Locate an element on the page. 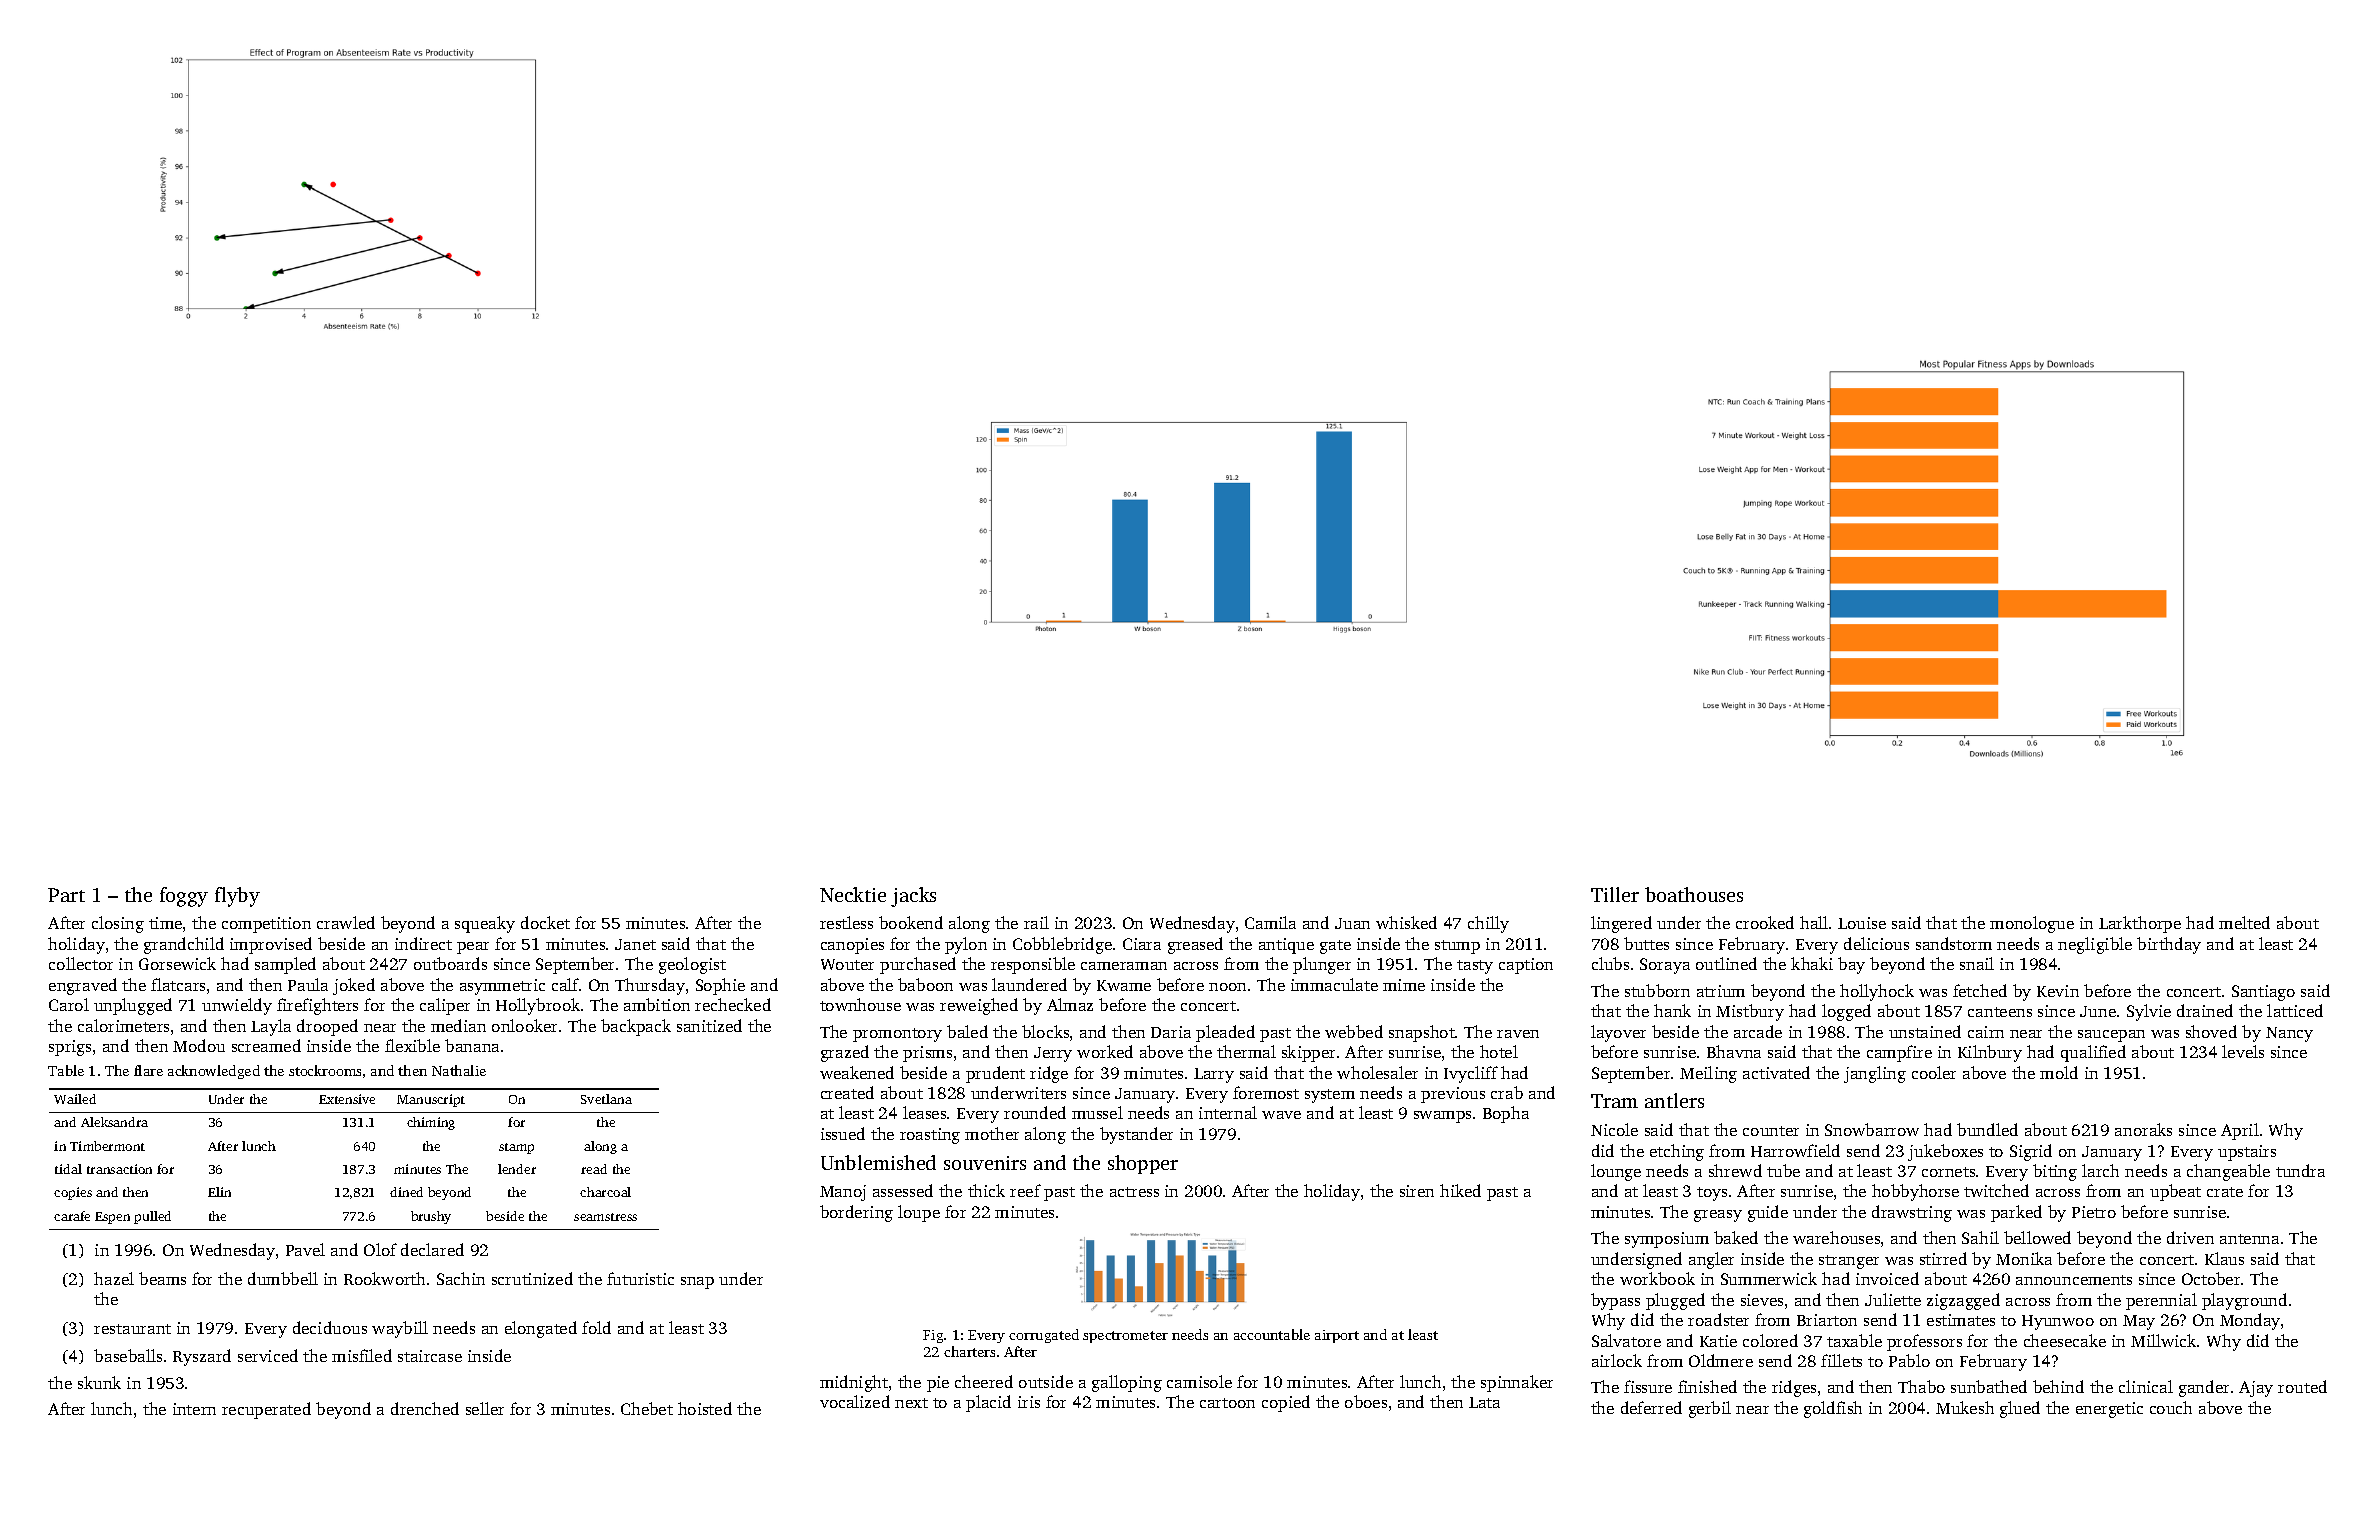 The height and width of the page is (1540, 2380). drenched is located at coordinates (425, 1408).
